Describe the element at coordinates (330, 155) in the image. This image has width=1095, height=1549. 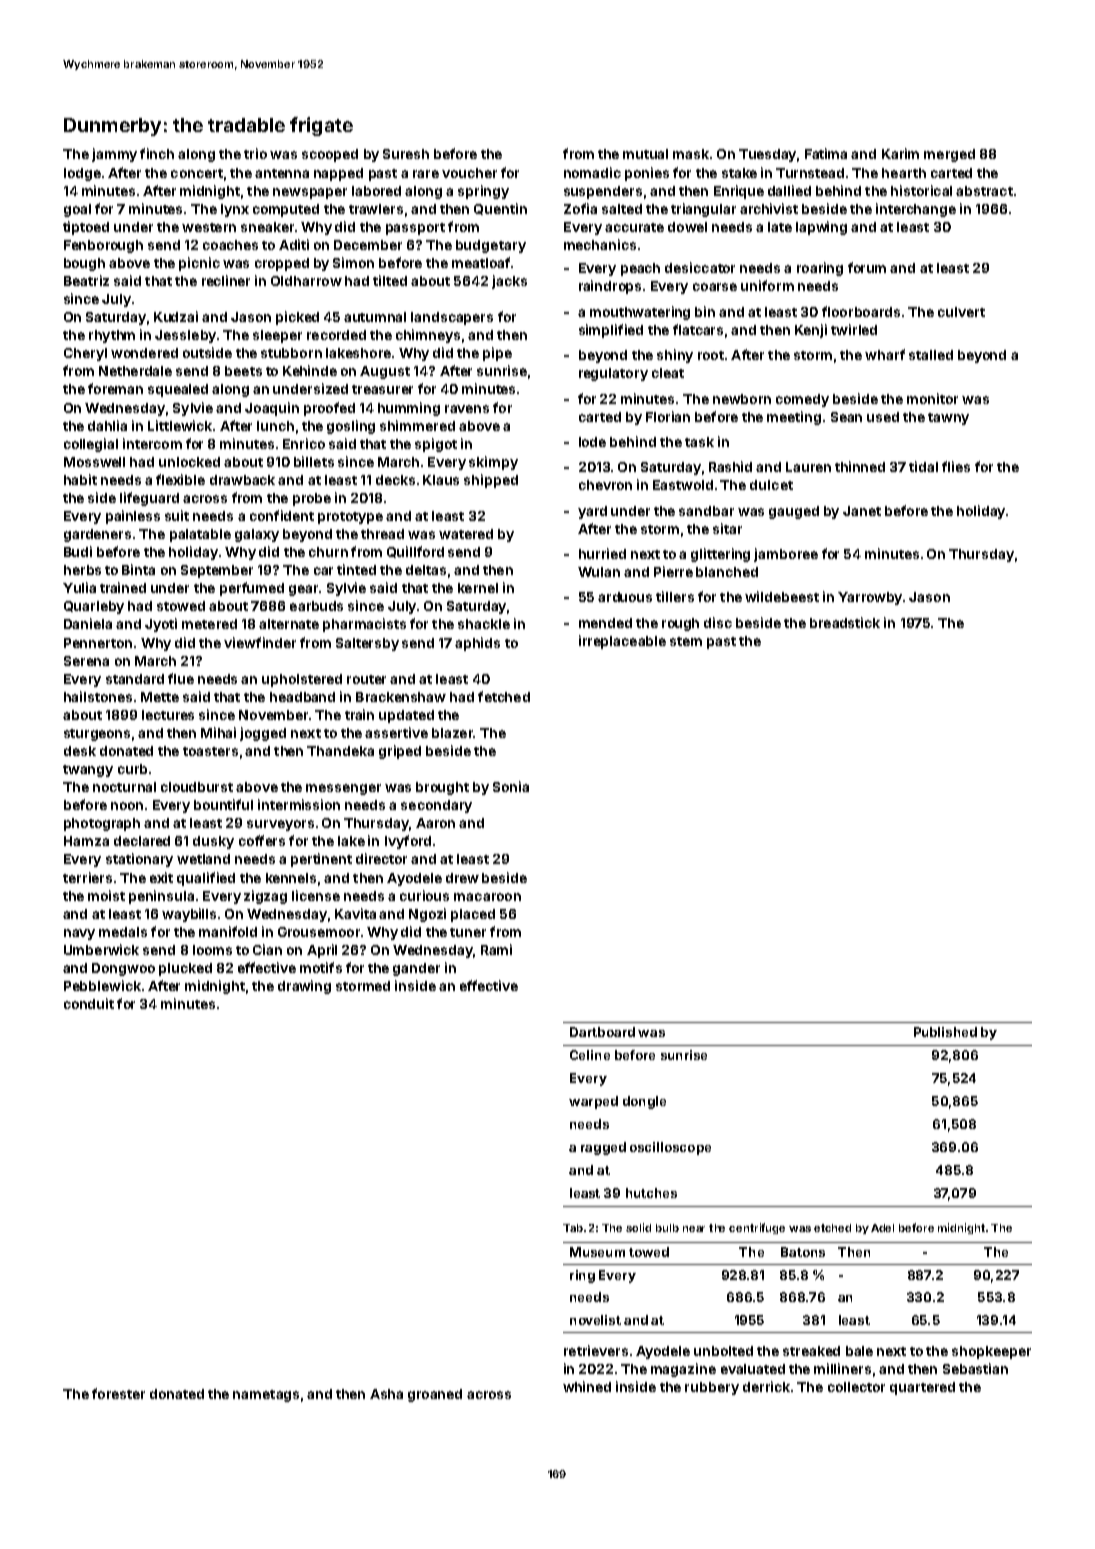
I see `scooped` at that location.
